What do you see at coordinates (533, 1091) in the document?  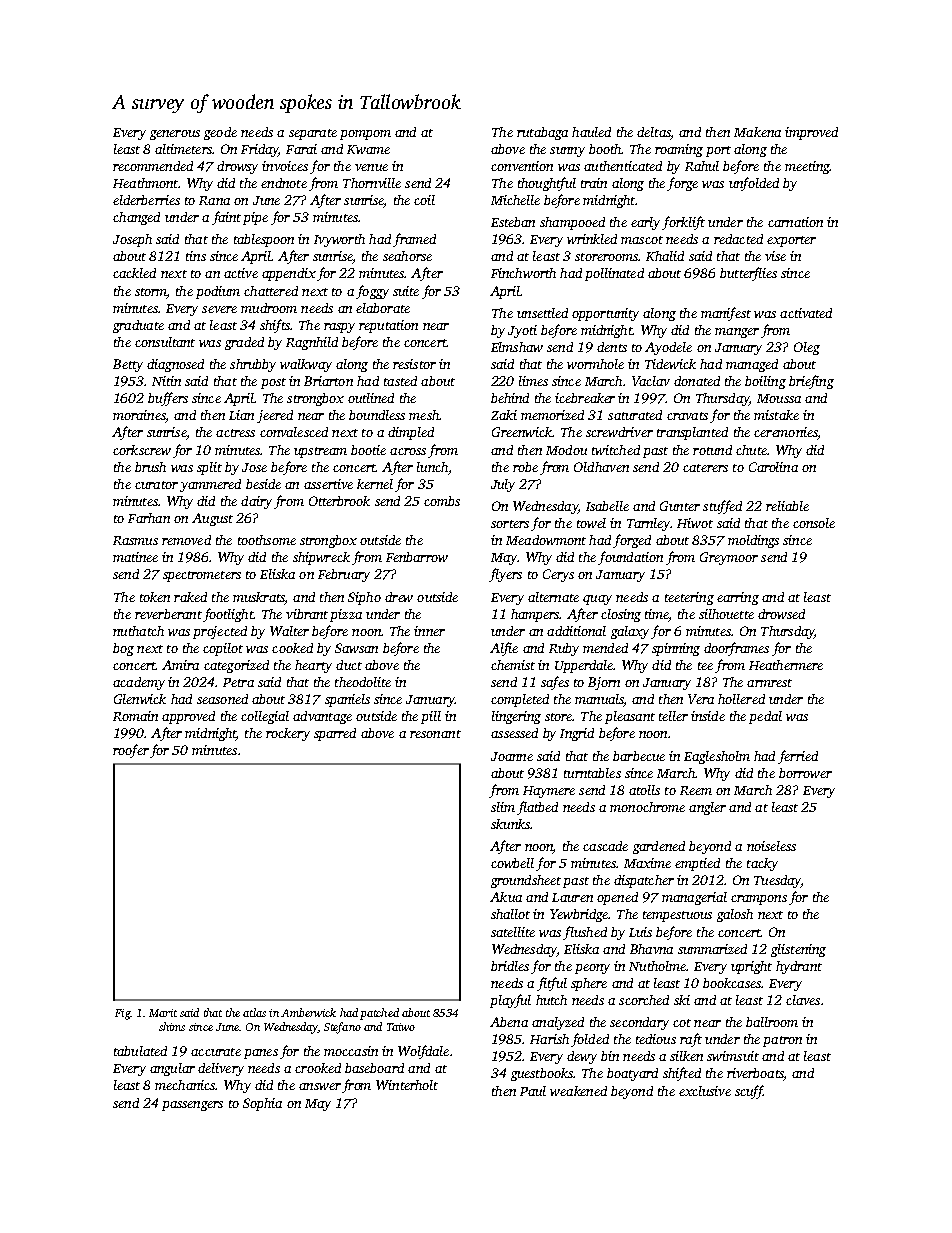 I see `Paul` at bounding box center [533, 1091].
